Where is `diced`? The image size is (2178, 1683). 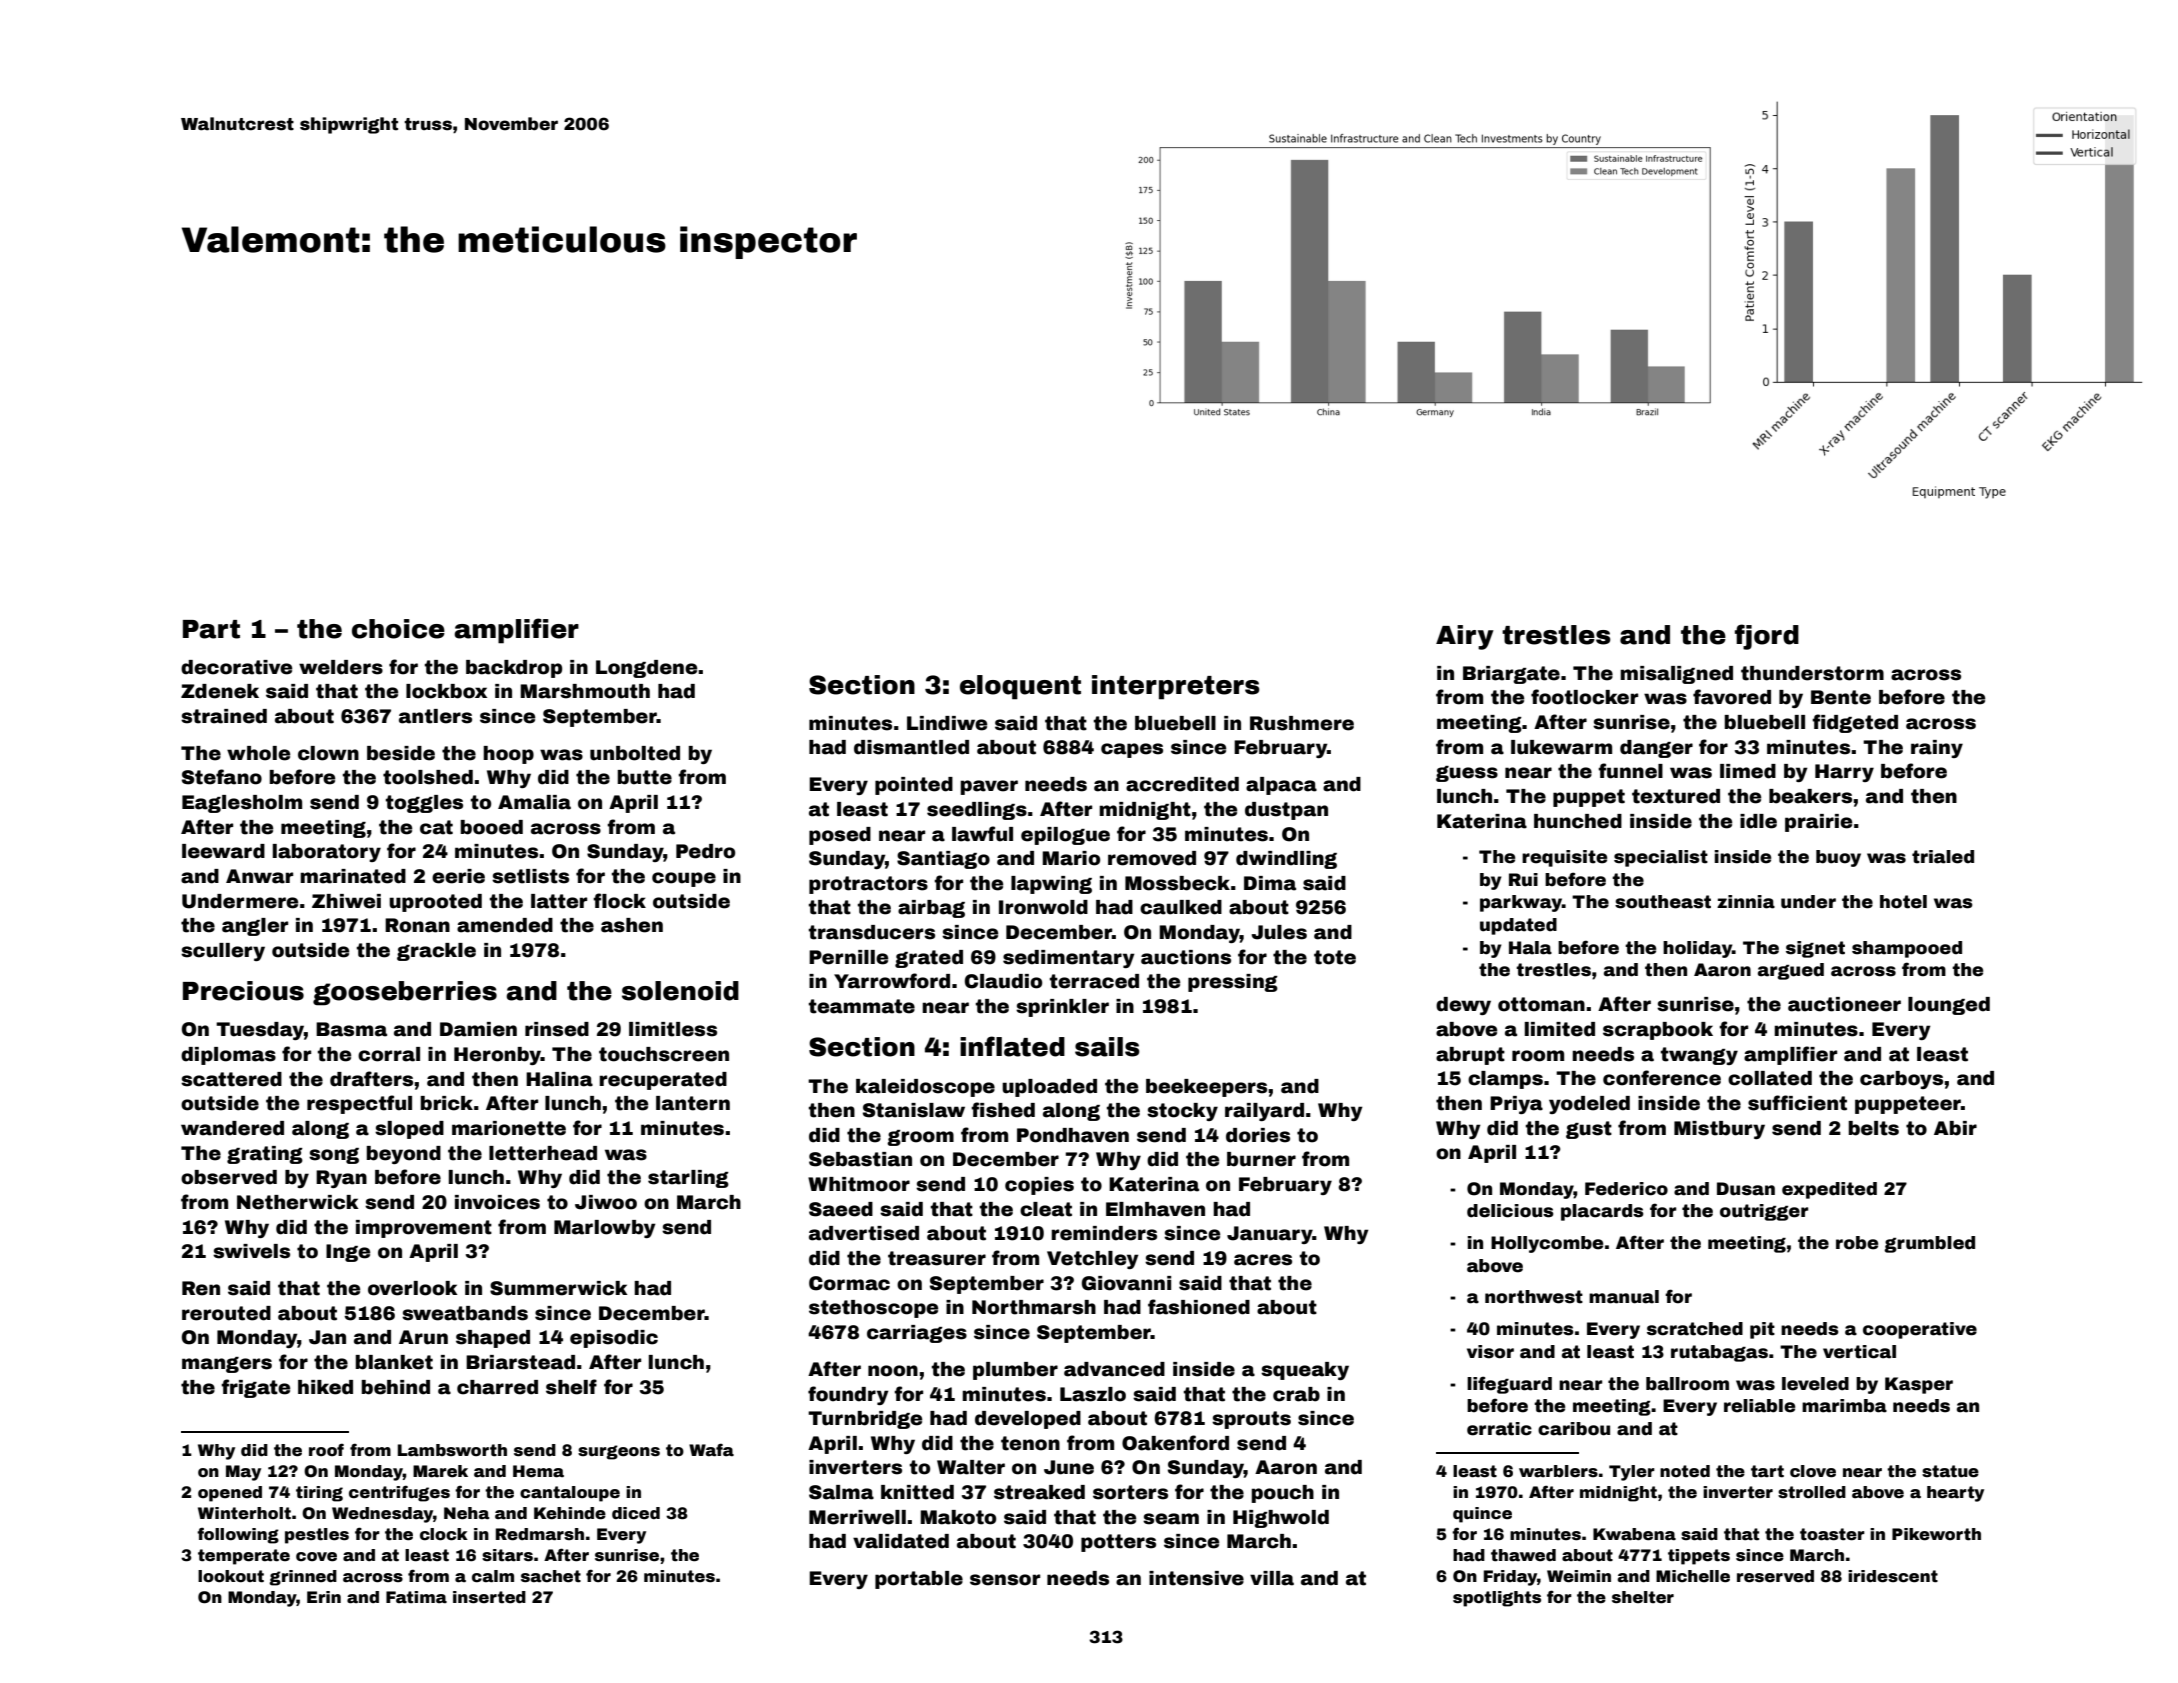 diced is located at coordinates (636, 1513).
